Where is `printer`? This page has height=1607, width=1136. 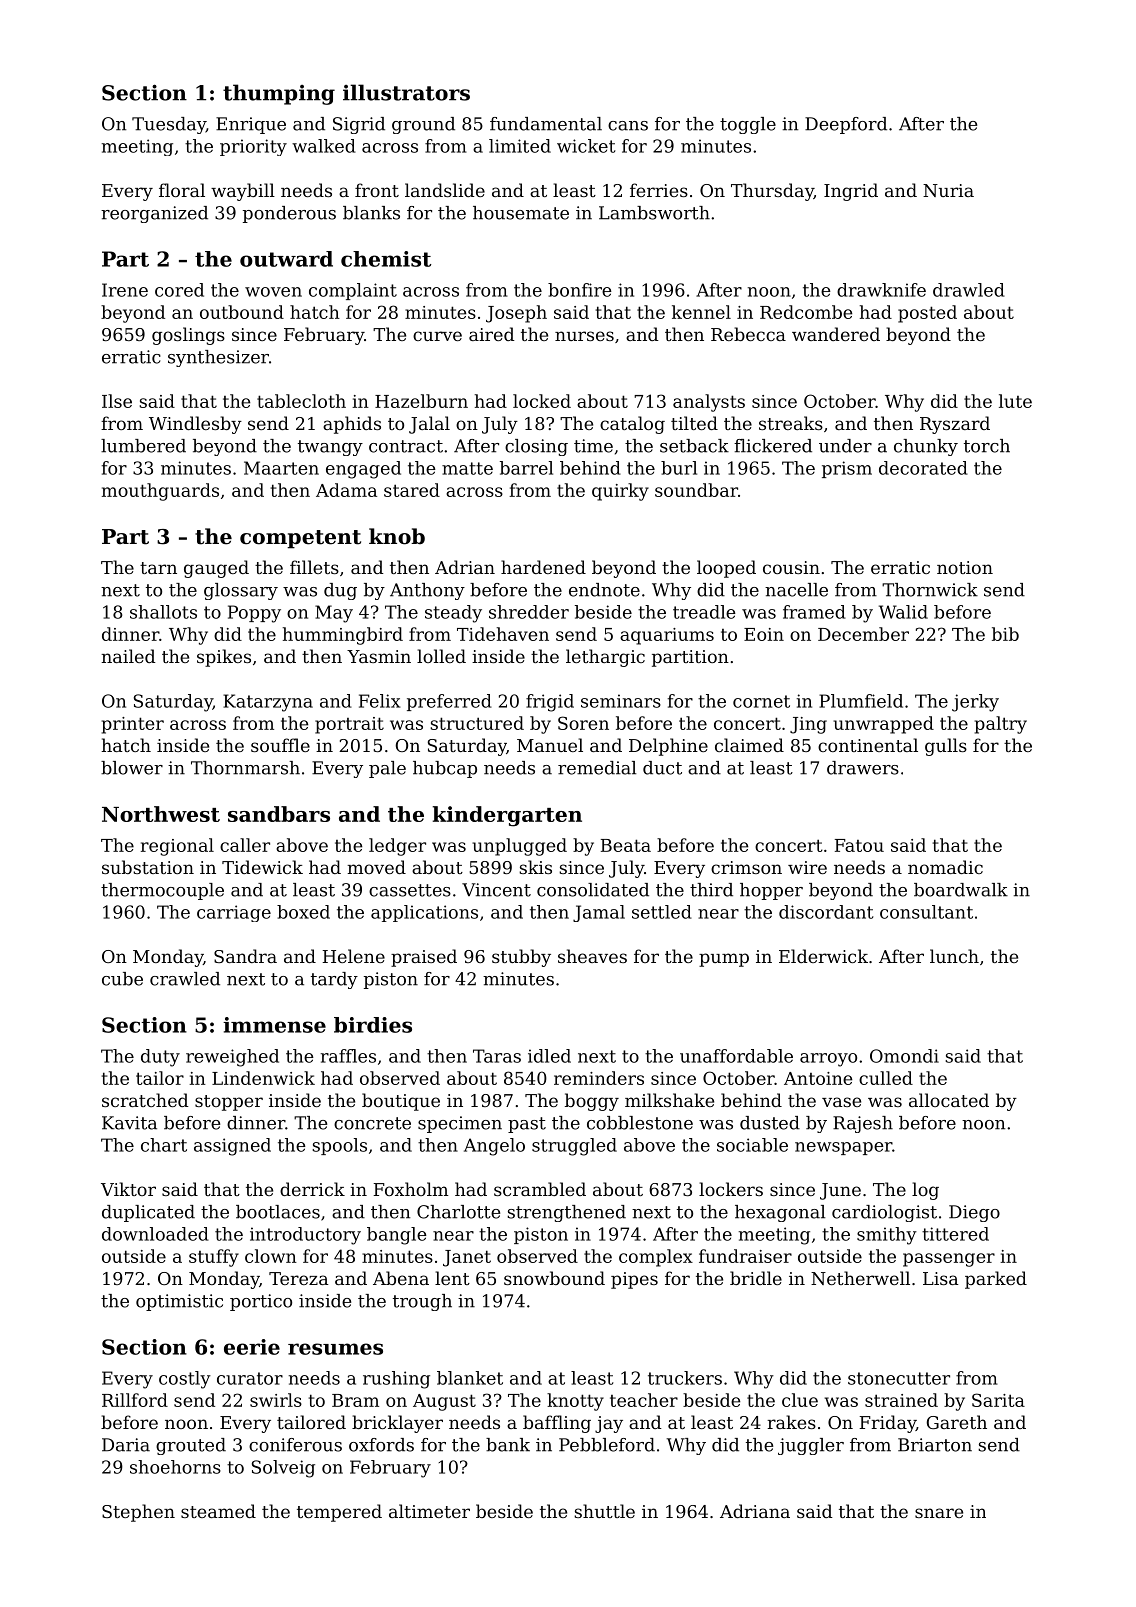 printer is located at coordinates (133, 725).
